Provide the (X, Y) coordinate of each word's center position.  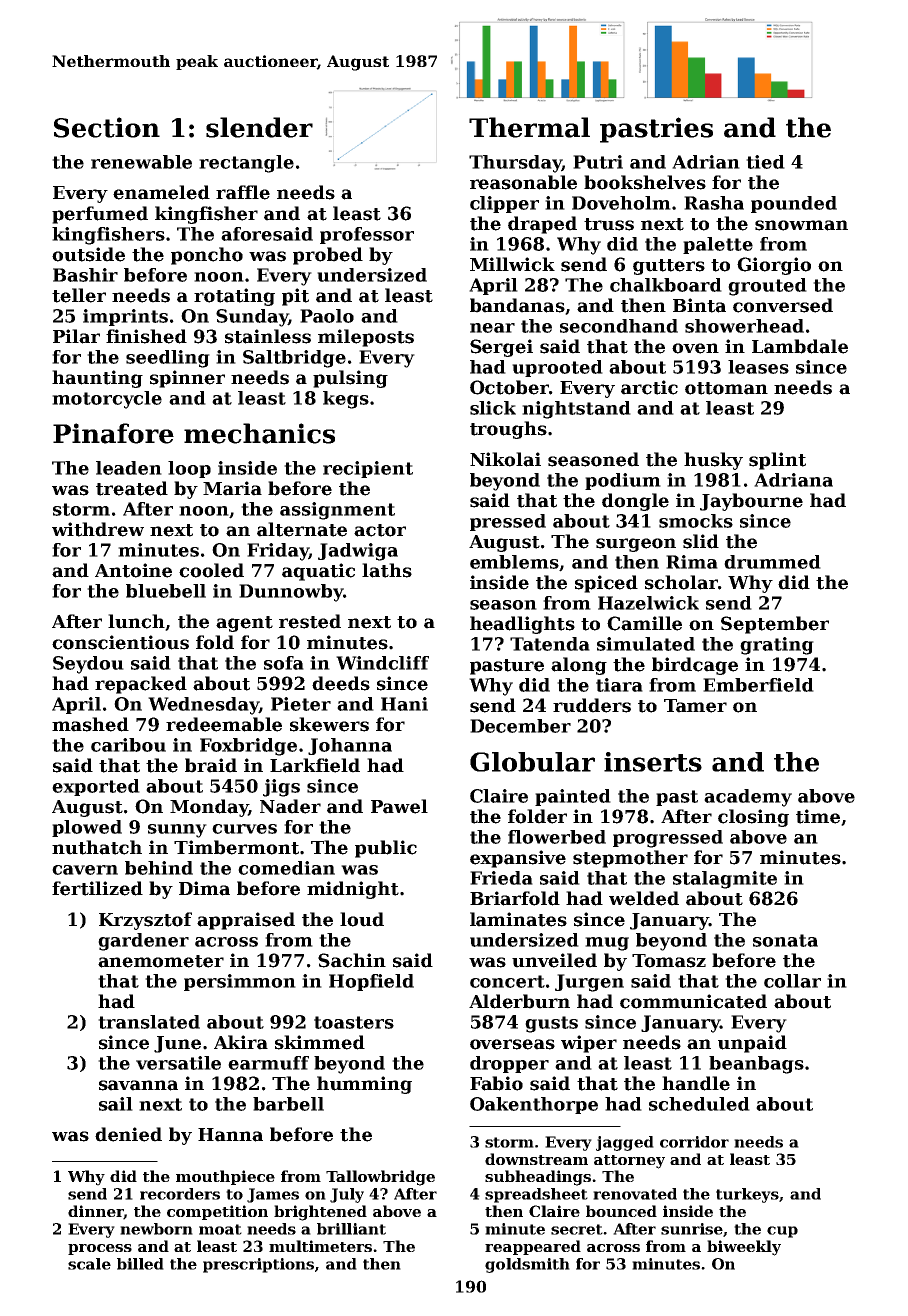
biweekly (744, 1248)
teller (79, 295)
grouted (767, 287)
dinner (96, 1212)
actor (380, 530)
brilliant (351, 1229)
